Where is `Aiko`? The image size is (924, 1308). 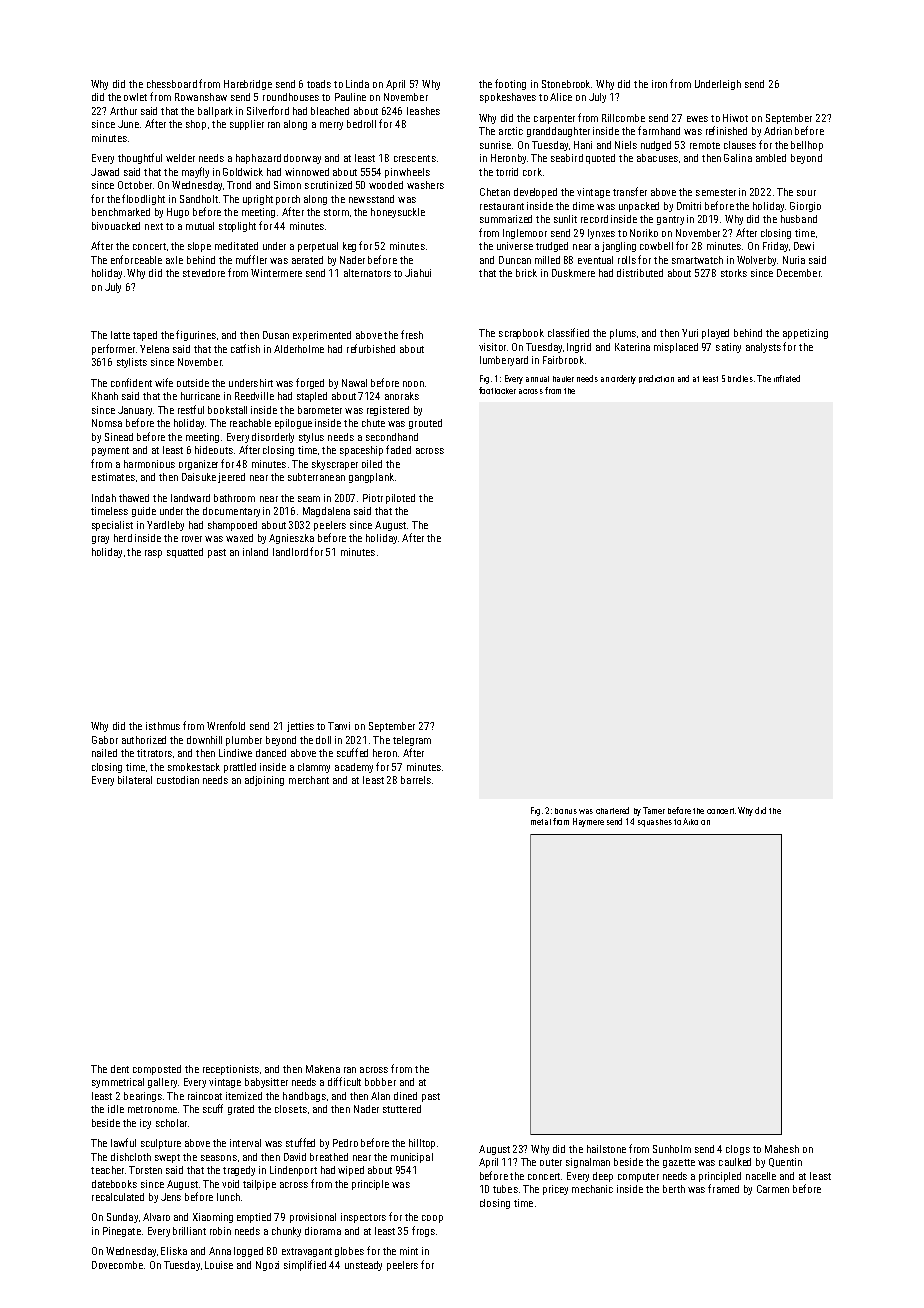
Aiko is located at coordinates (690, 821).
